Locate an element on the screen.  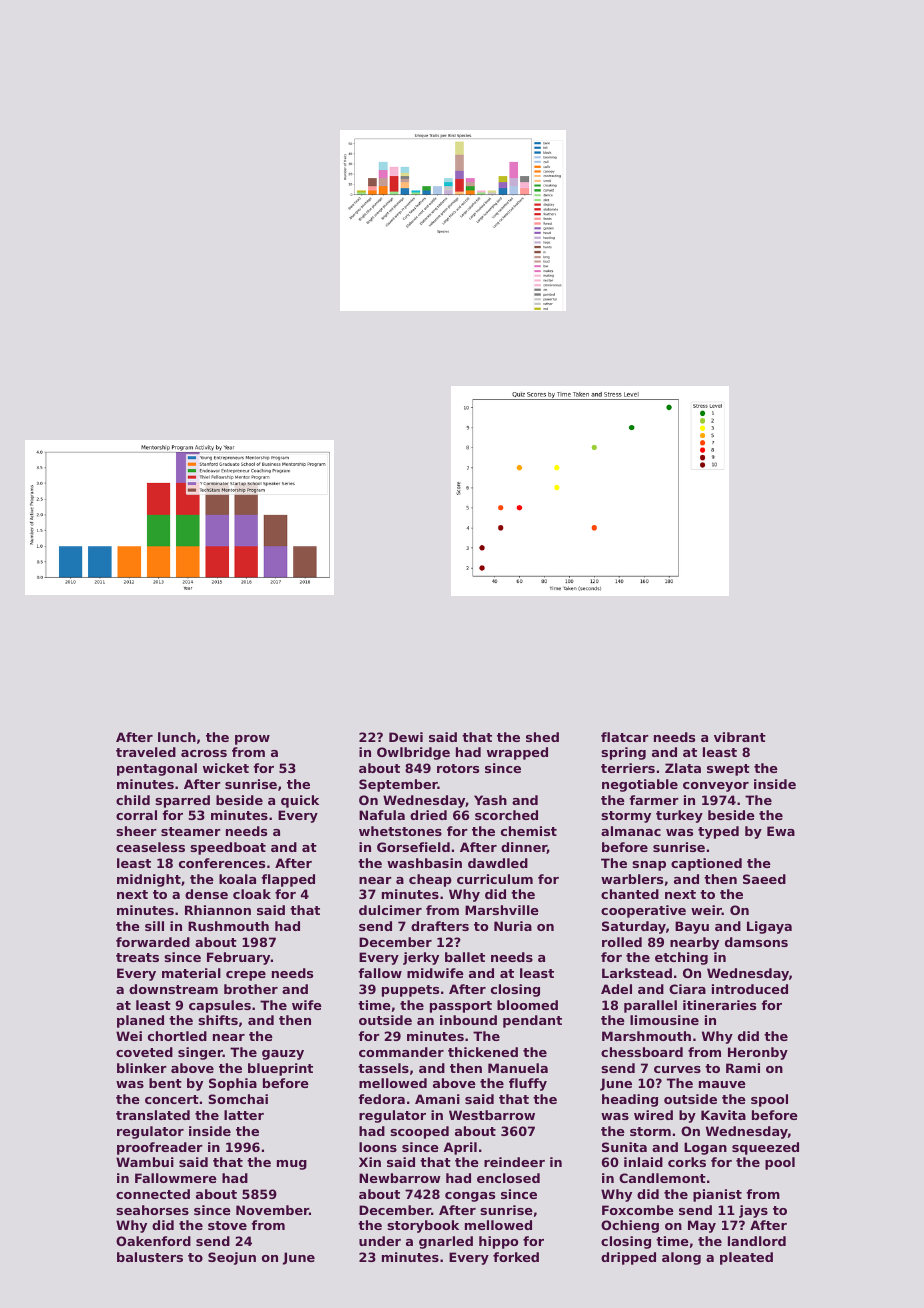
brother is located at coordinates (251, 989).
